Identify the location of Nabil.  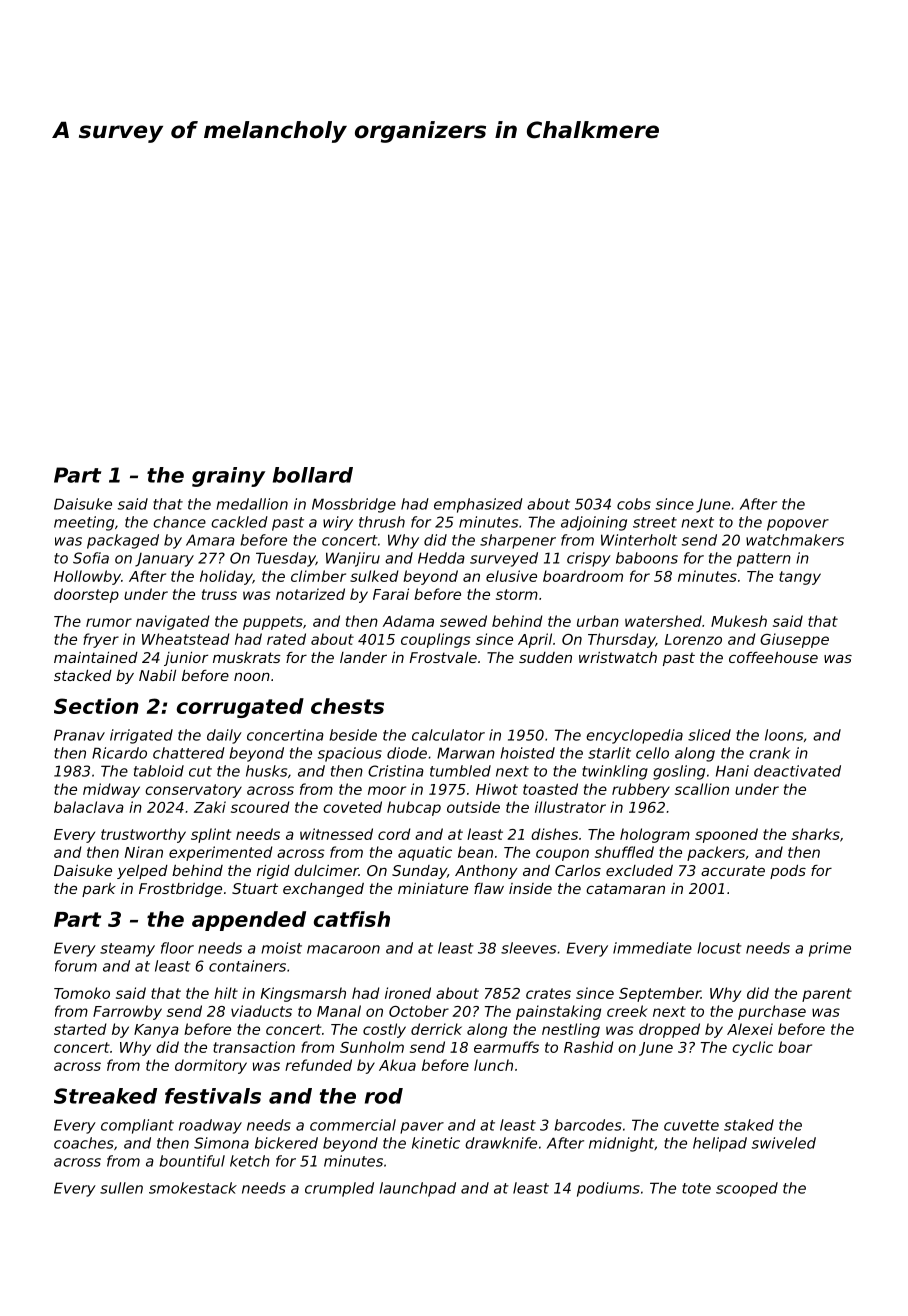
(157, 675).
